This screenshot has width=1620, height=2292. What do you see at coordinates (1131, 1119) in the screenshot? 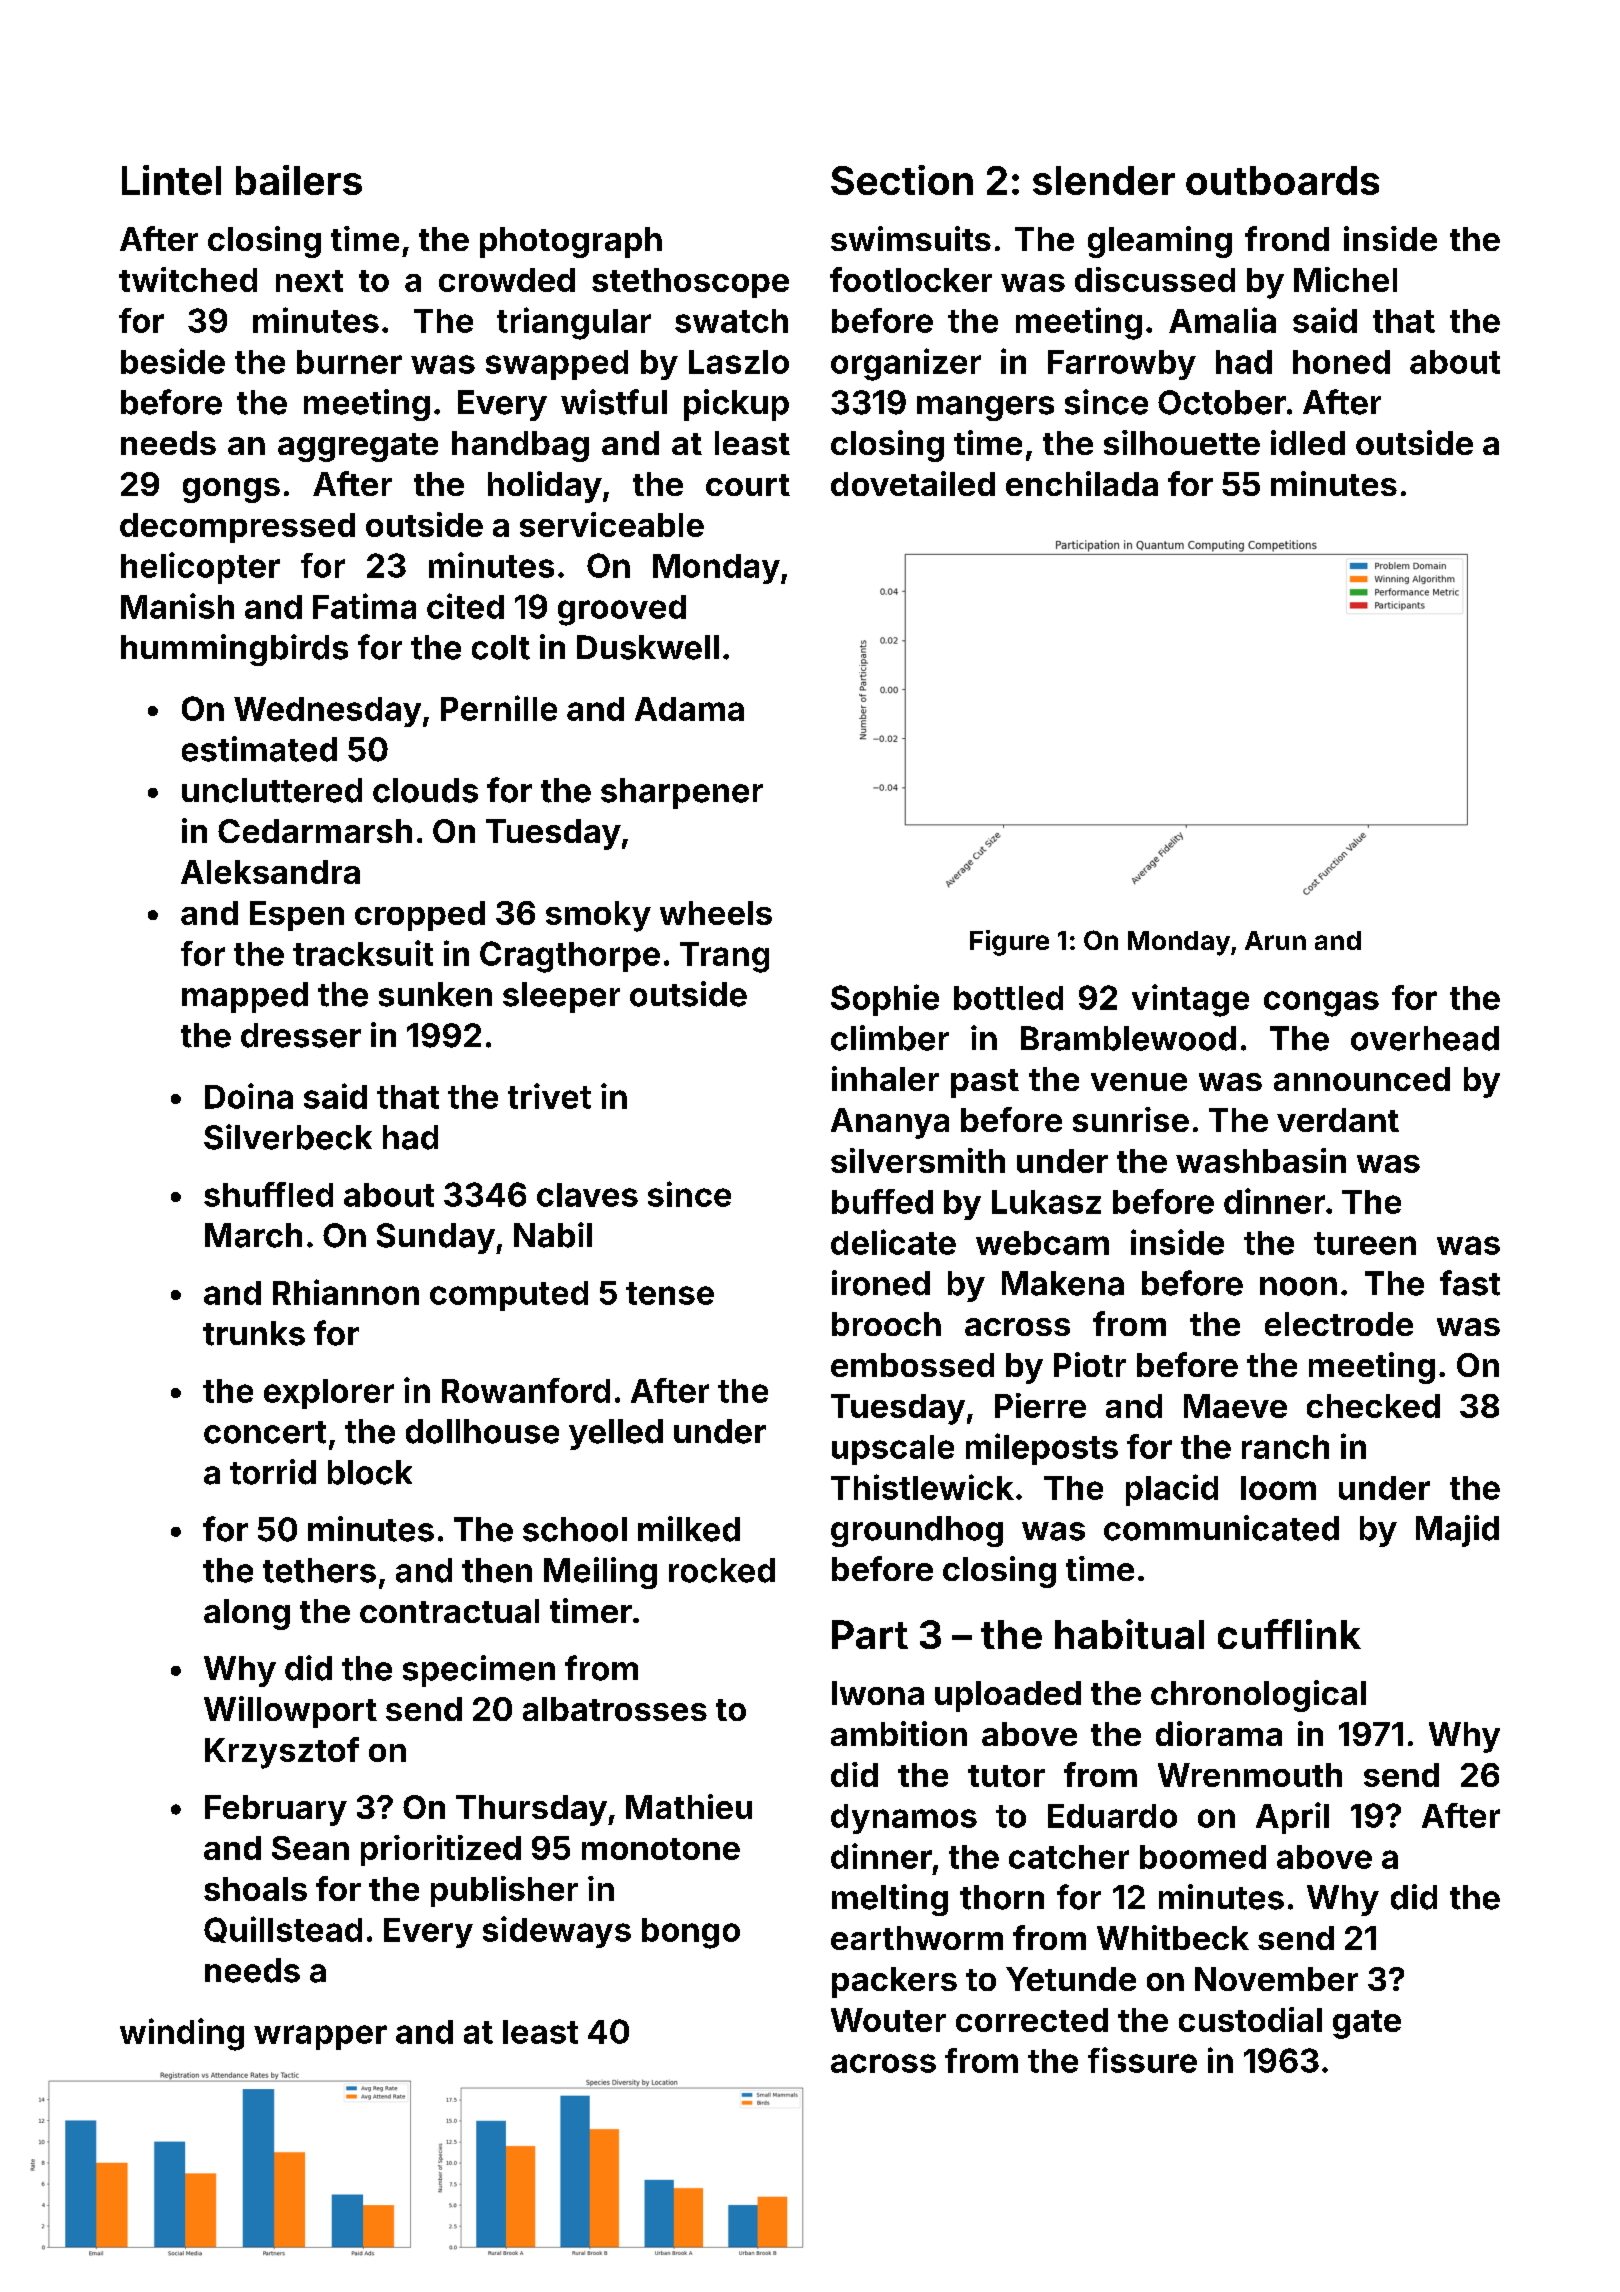
I see `sunrise` at bounding box center [1131, 1119].
